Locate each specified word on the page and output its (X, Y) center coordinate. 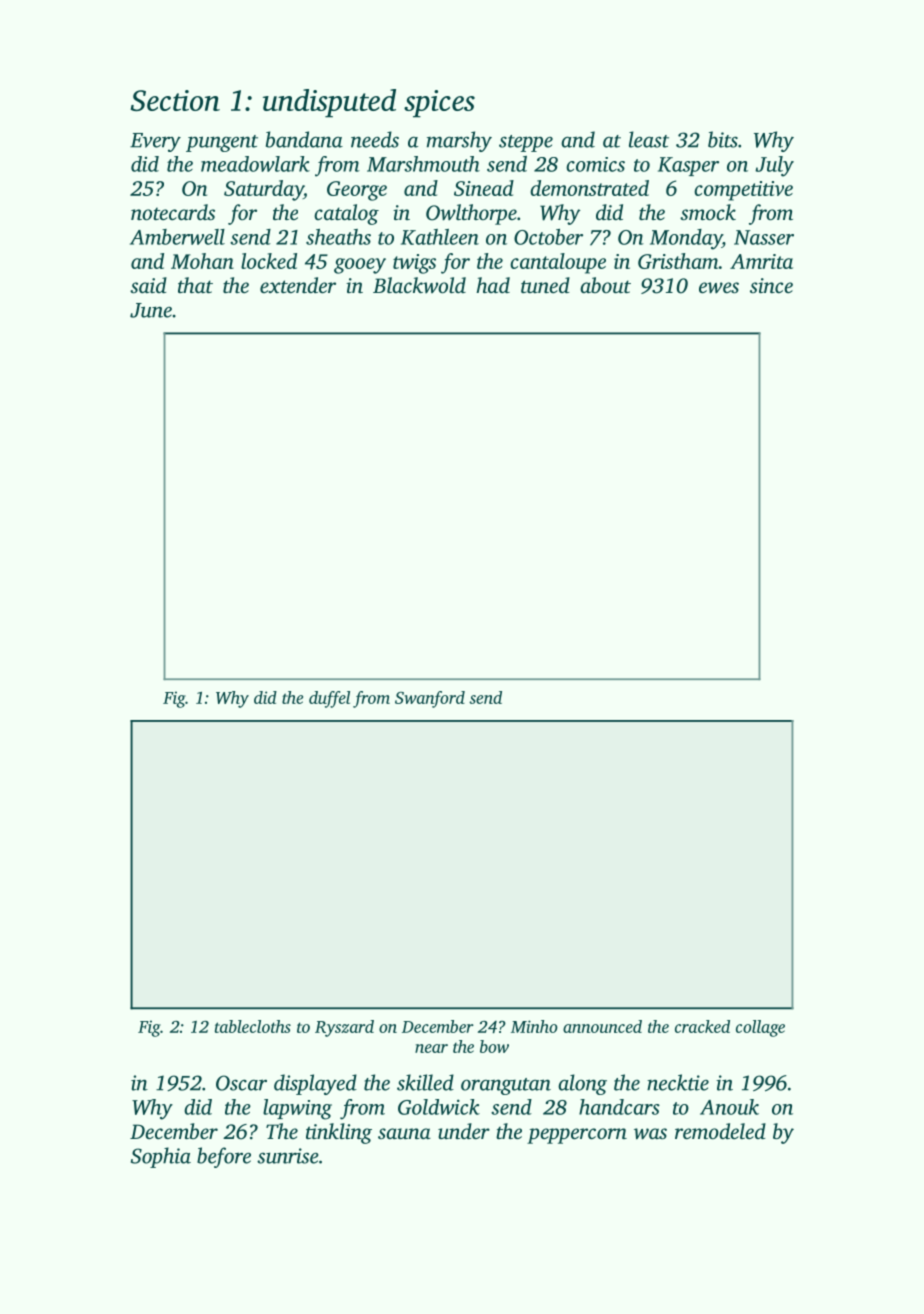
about (605, 285)
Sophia (161, 1157)
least (649, 139)
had (493, 285)
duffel (329, 699)
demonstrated (589, 188)
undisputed (329, 103)
